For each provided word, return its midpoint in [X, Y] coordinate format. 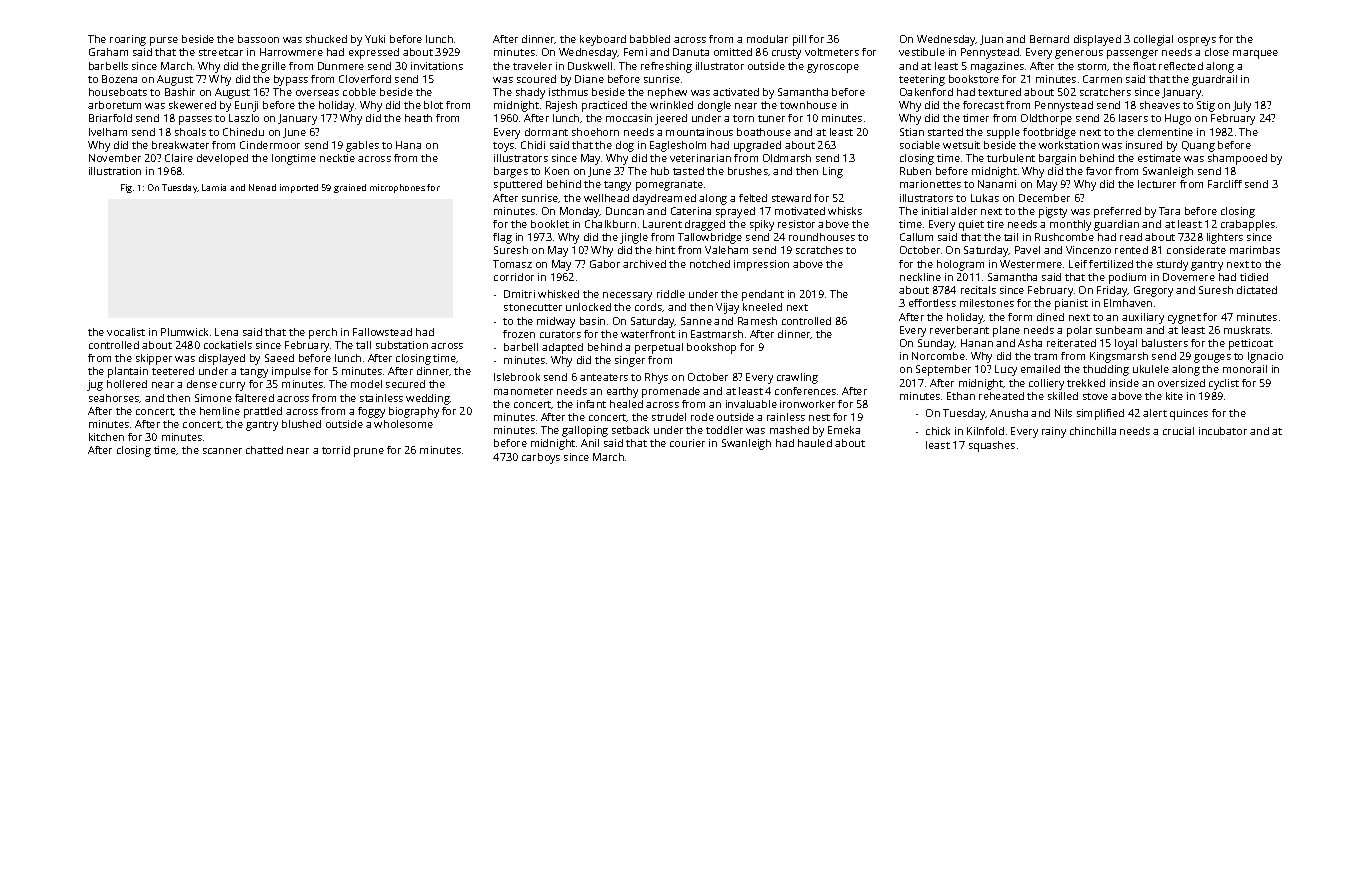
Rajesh [561, 106]
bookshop [711, 348]
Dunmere [341, 66]
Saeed [279, 358]
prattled [263, 412]
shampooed [1237, 159]
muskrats [1247, 330]
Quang [1198, 146]
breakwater [180, 145]
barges [511, 172]
